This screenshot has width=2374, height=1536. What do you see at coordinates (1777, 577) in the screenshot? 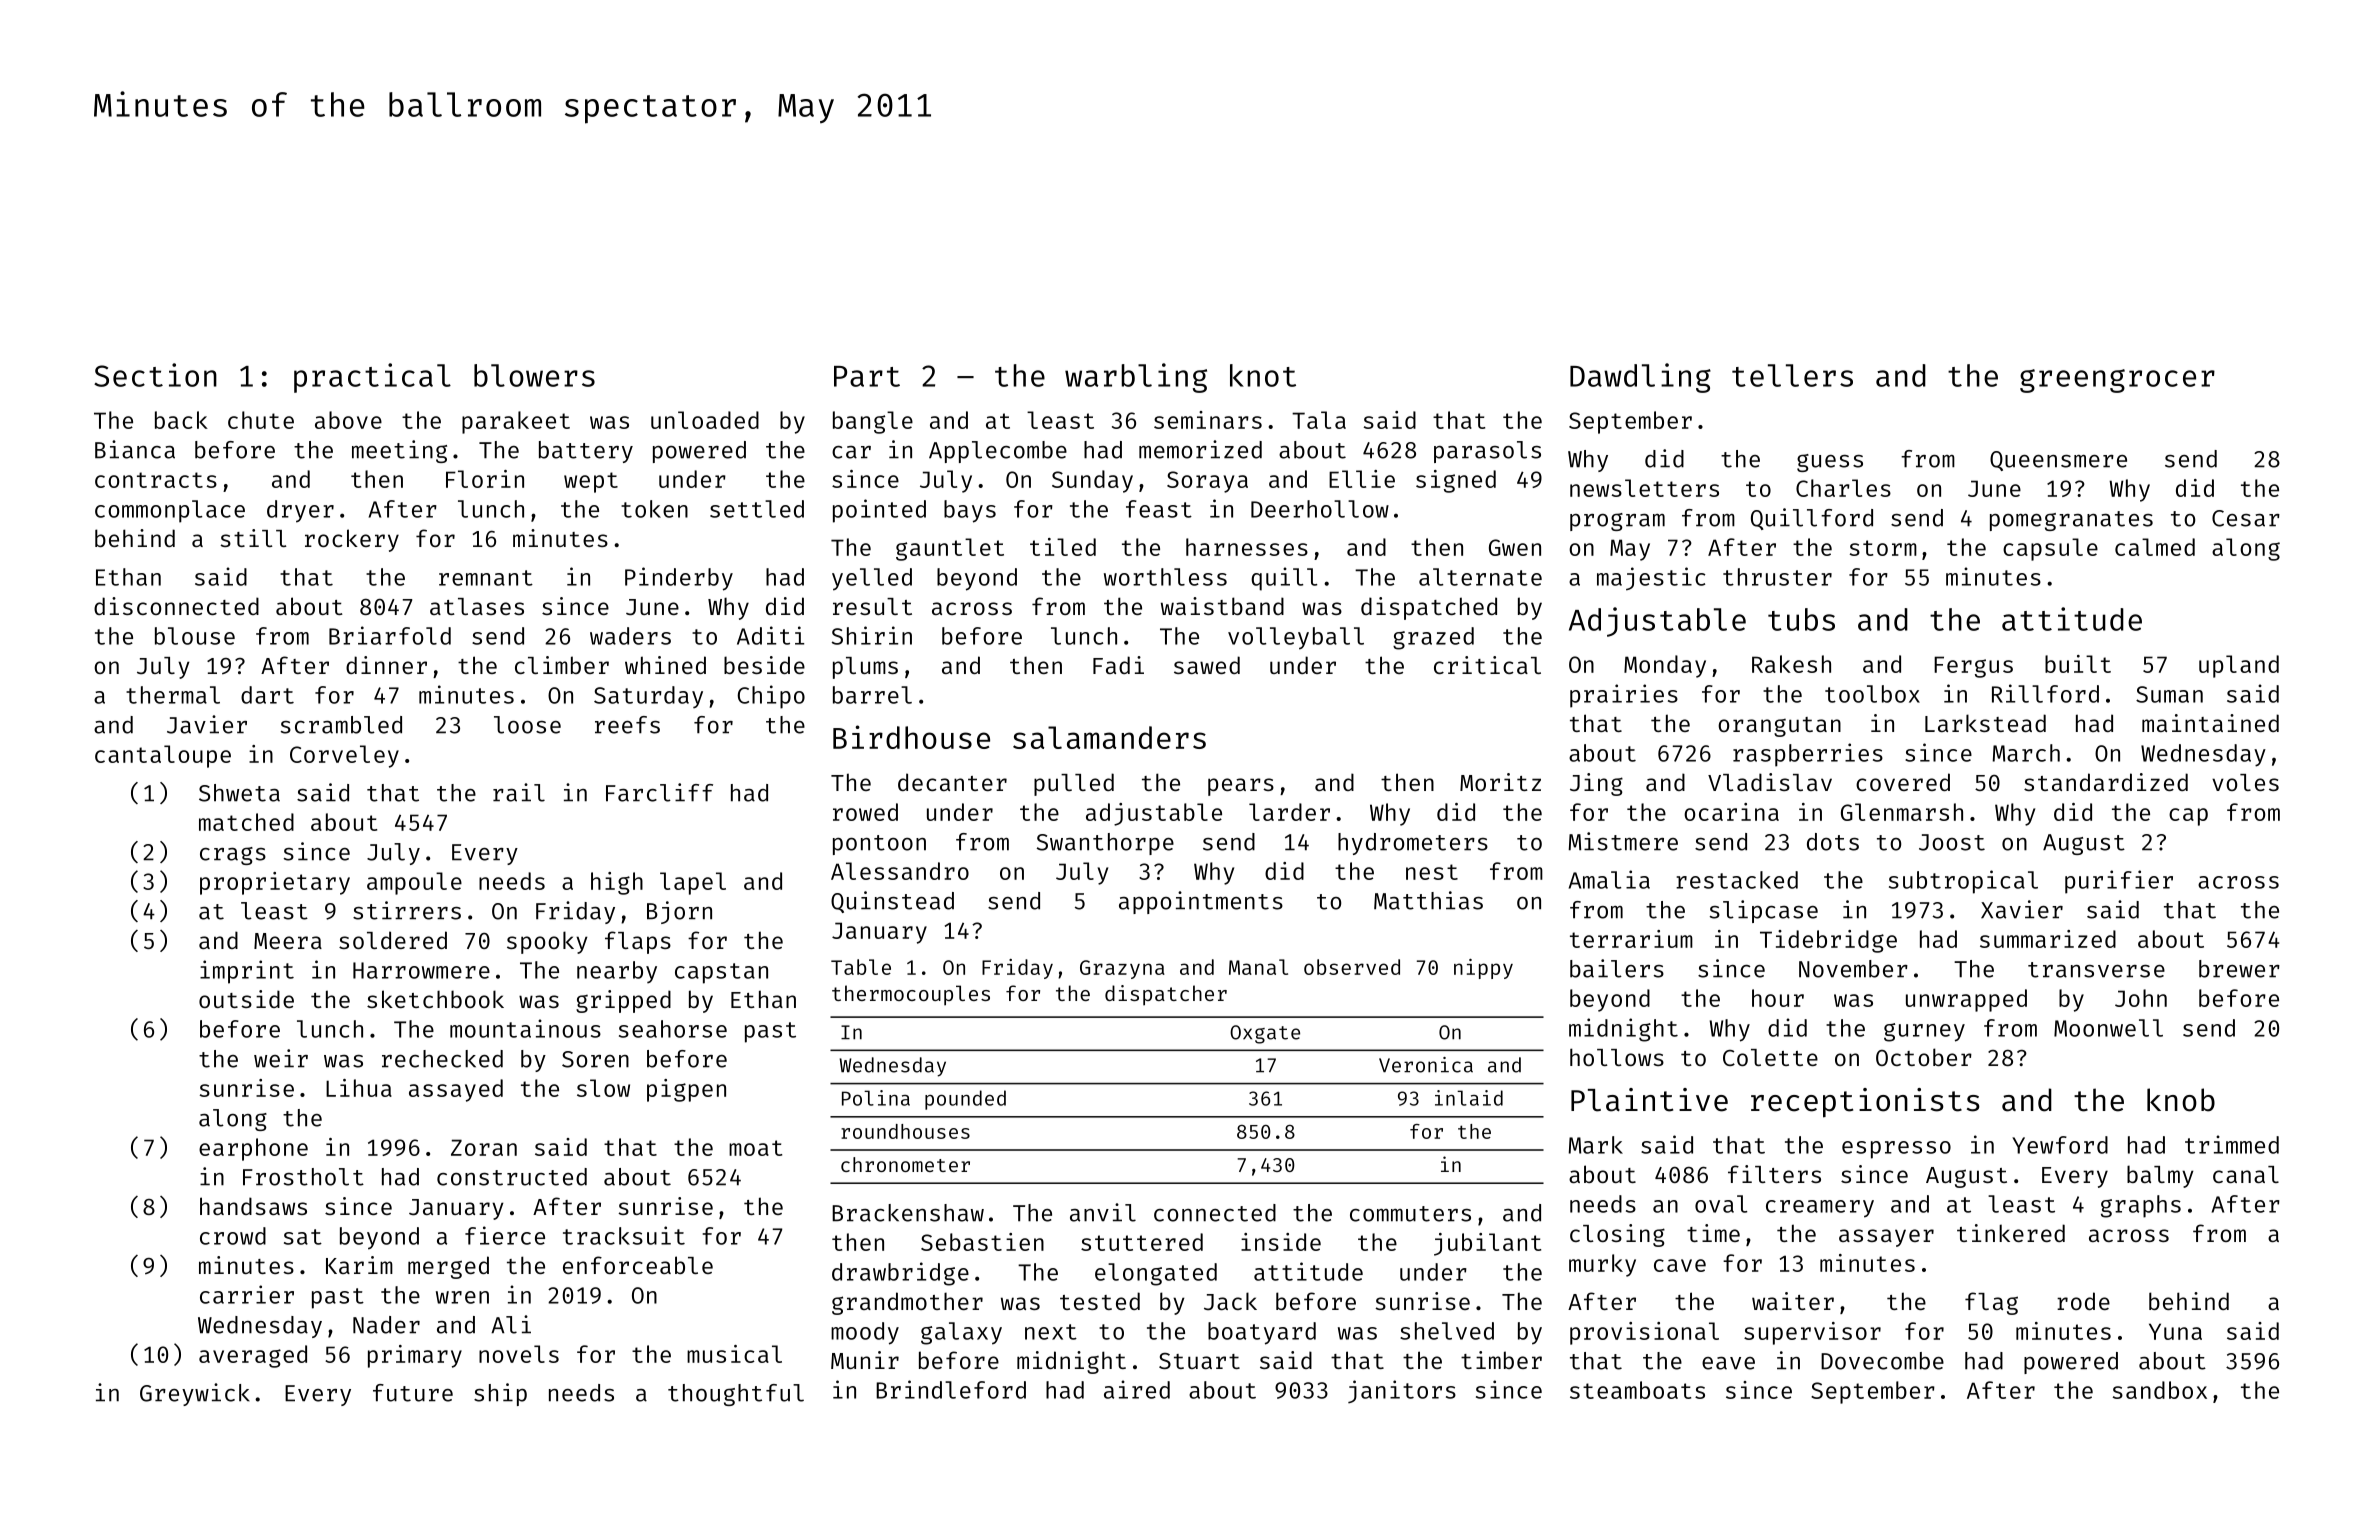
I see `thruster` at bounding box center [1777, 577].
